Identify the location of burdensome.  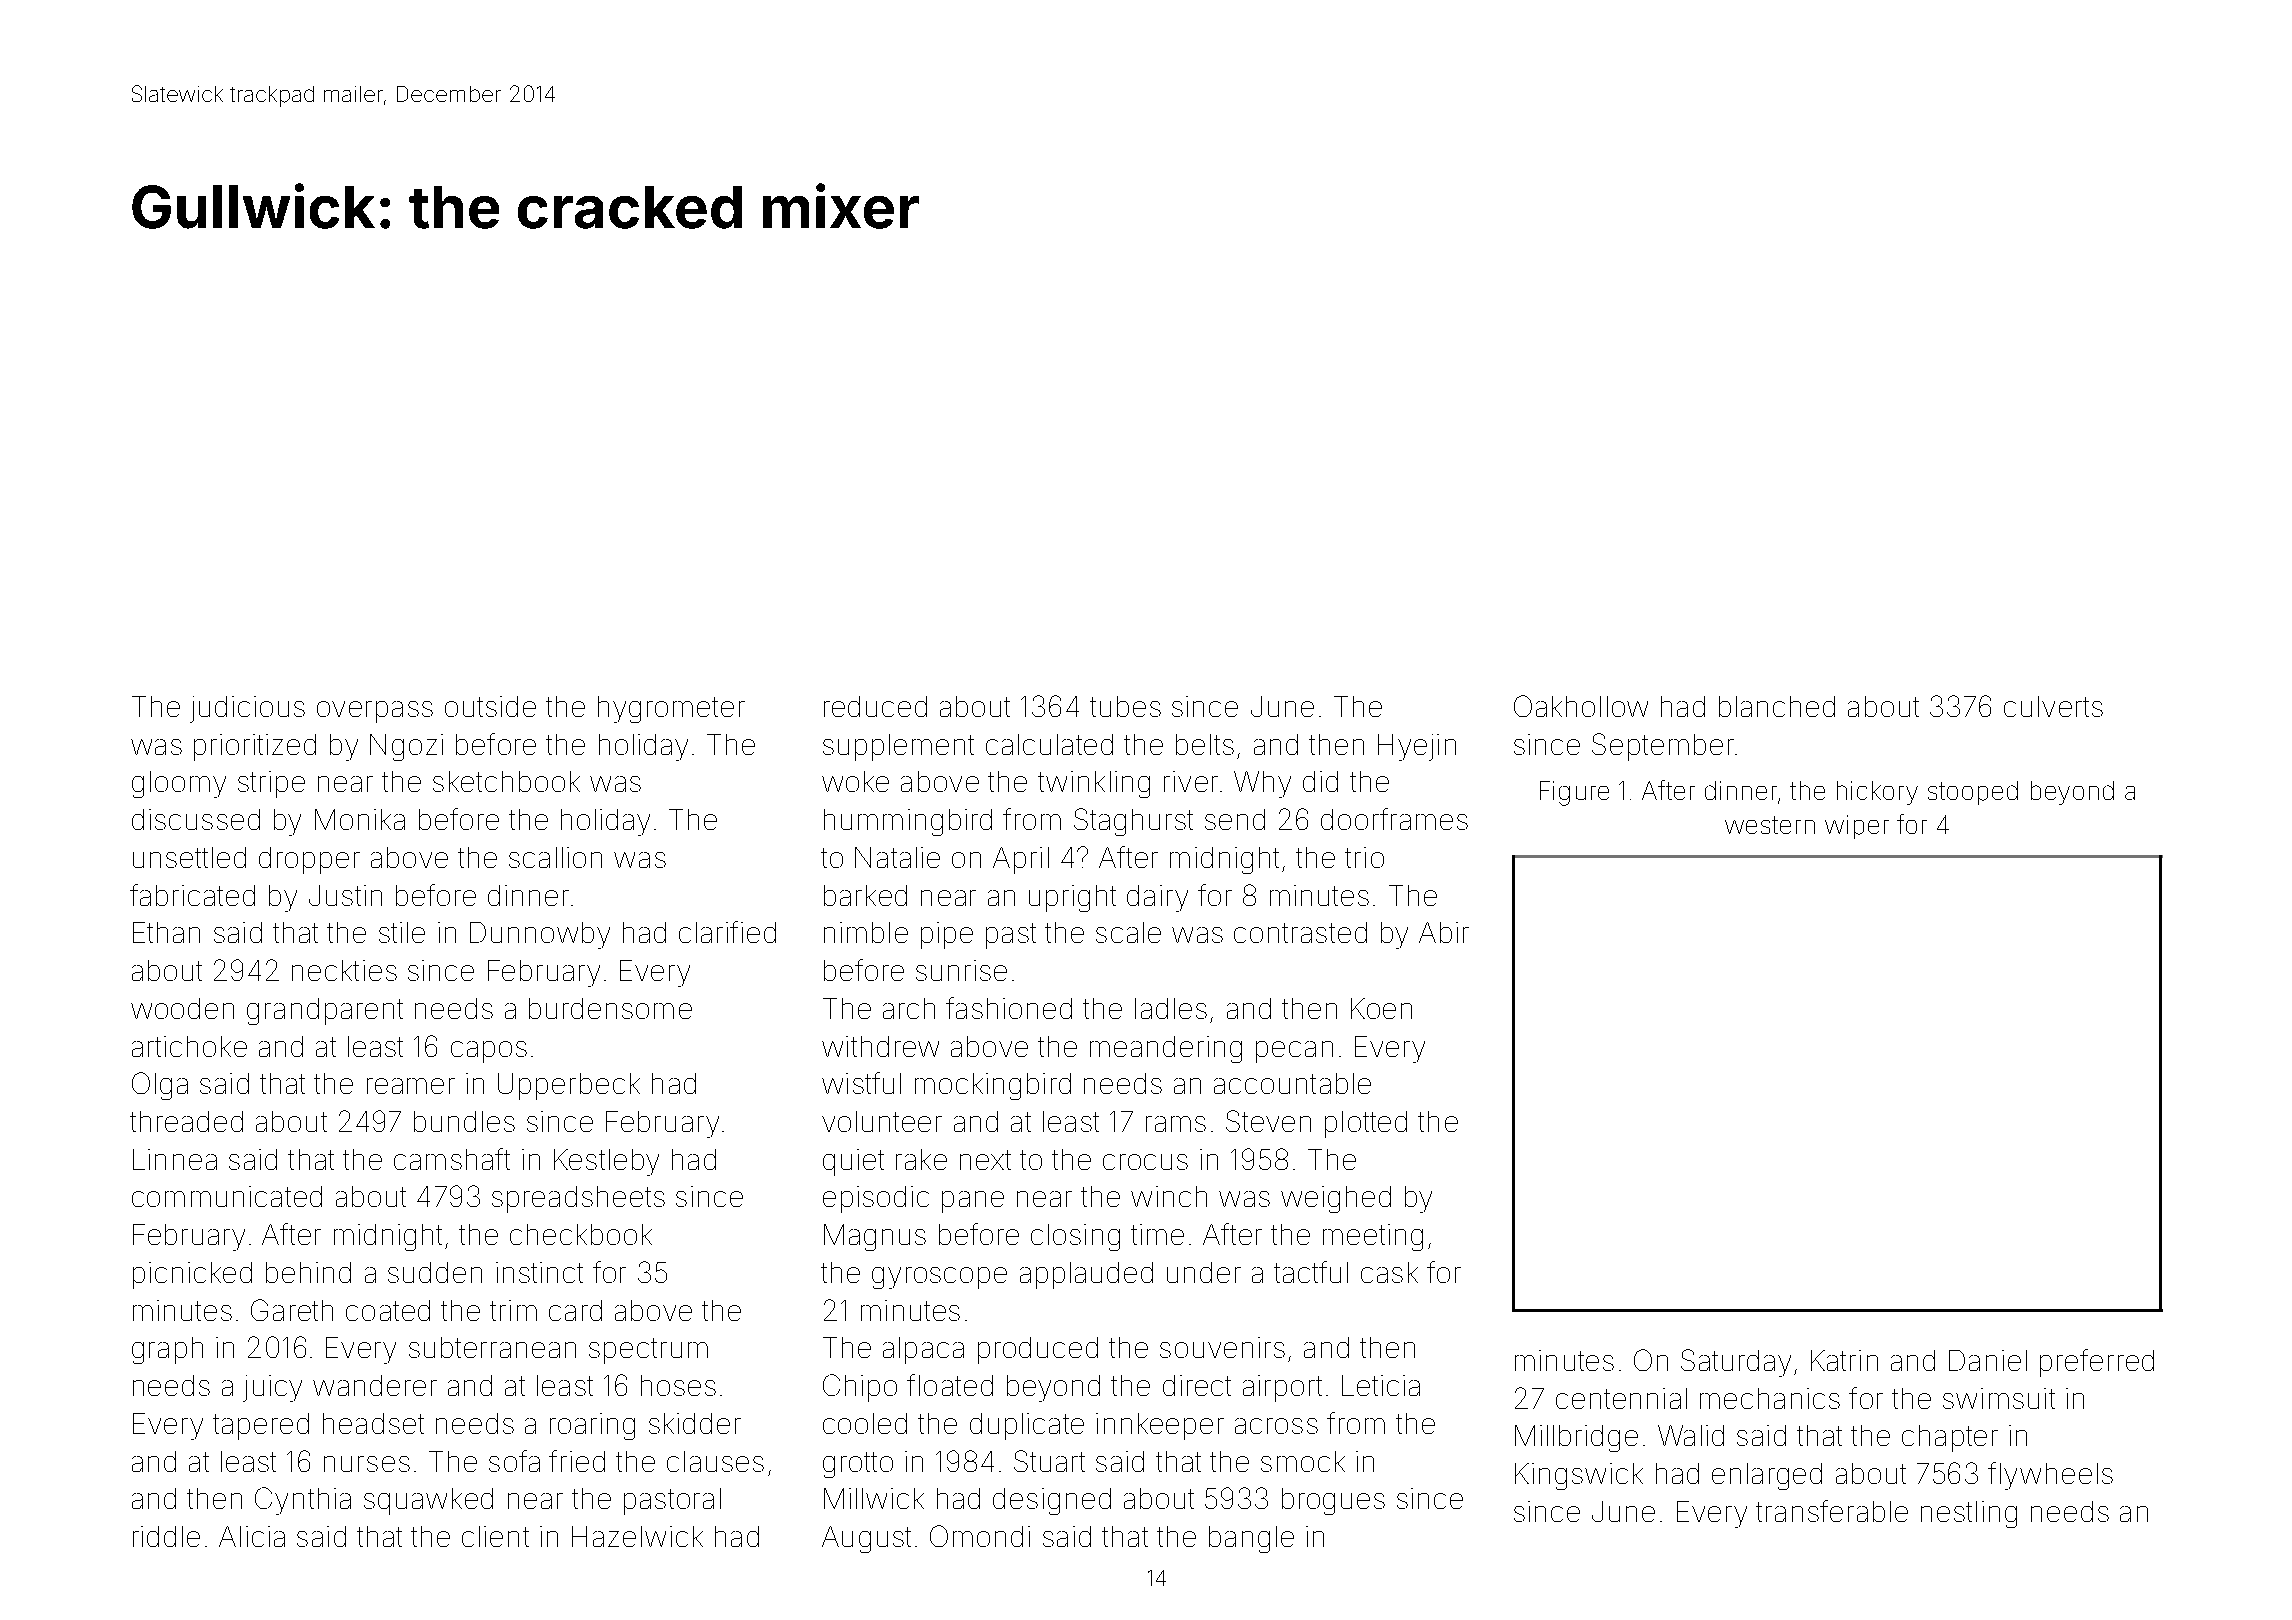
(610, 1008).
